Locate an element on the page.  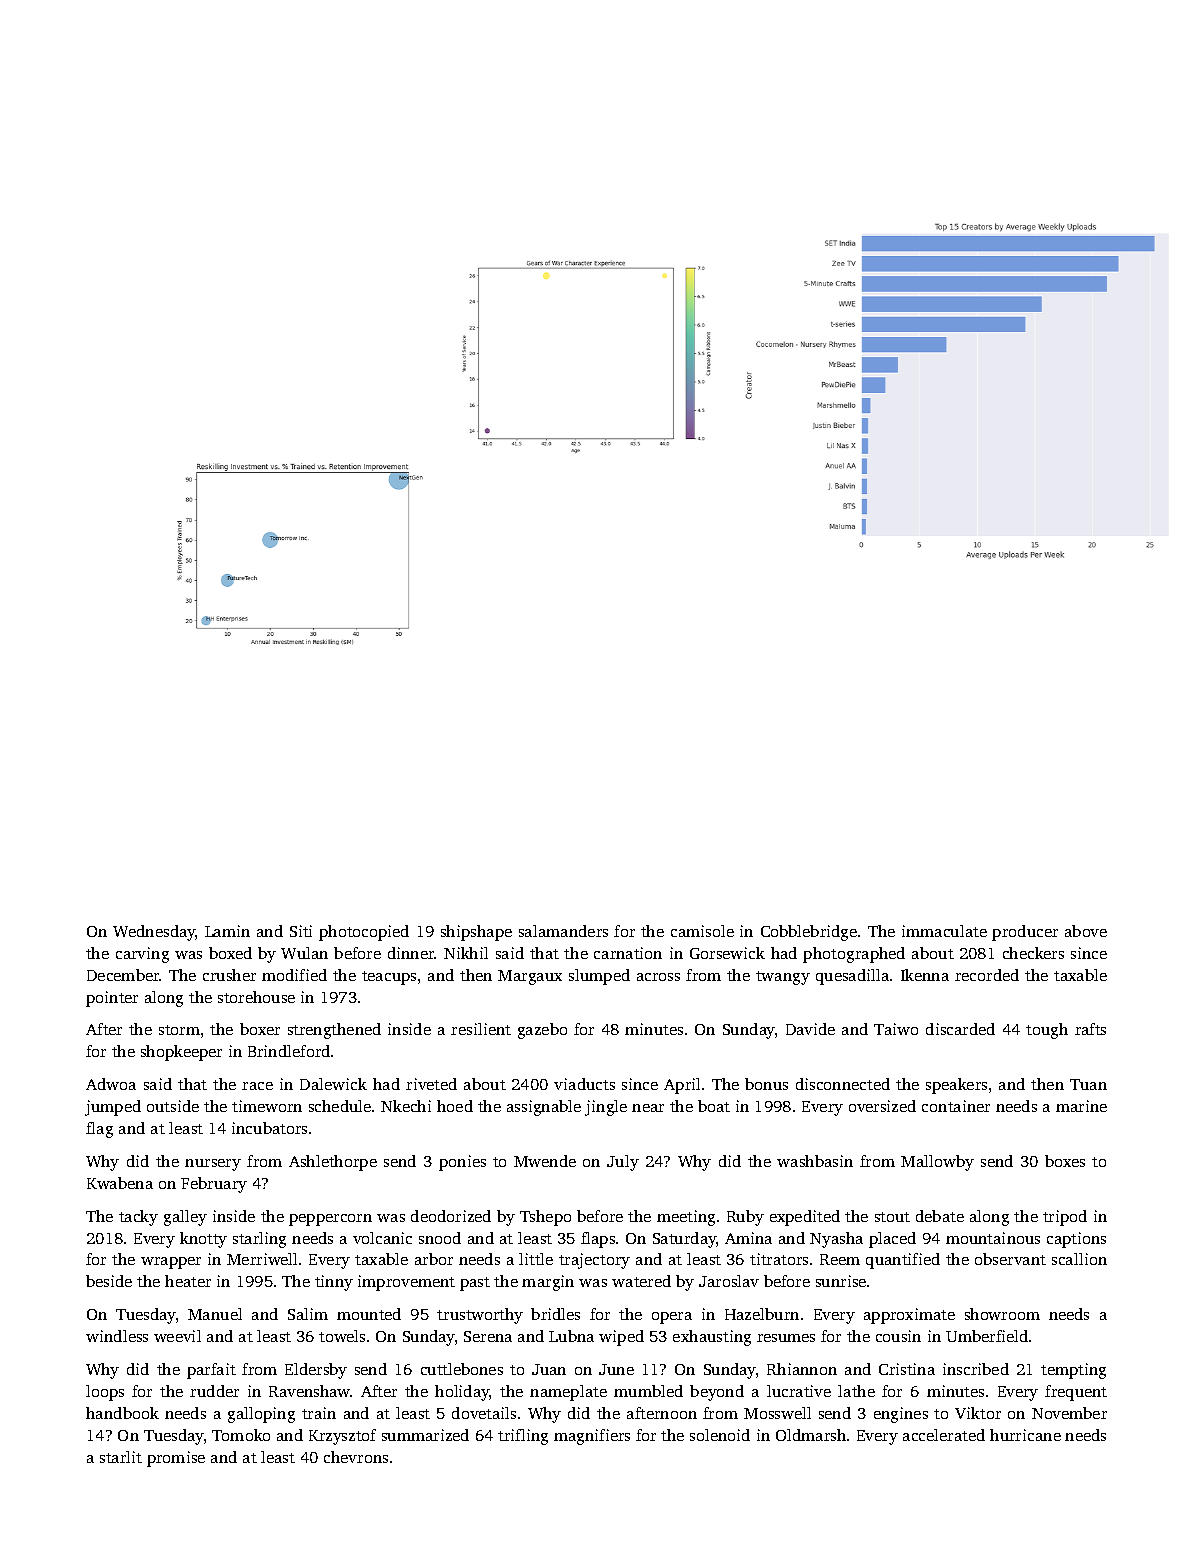
shopkeeper is located at coordinates (181, 1053).
